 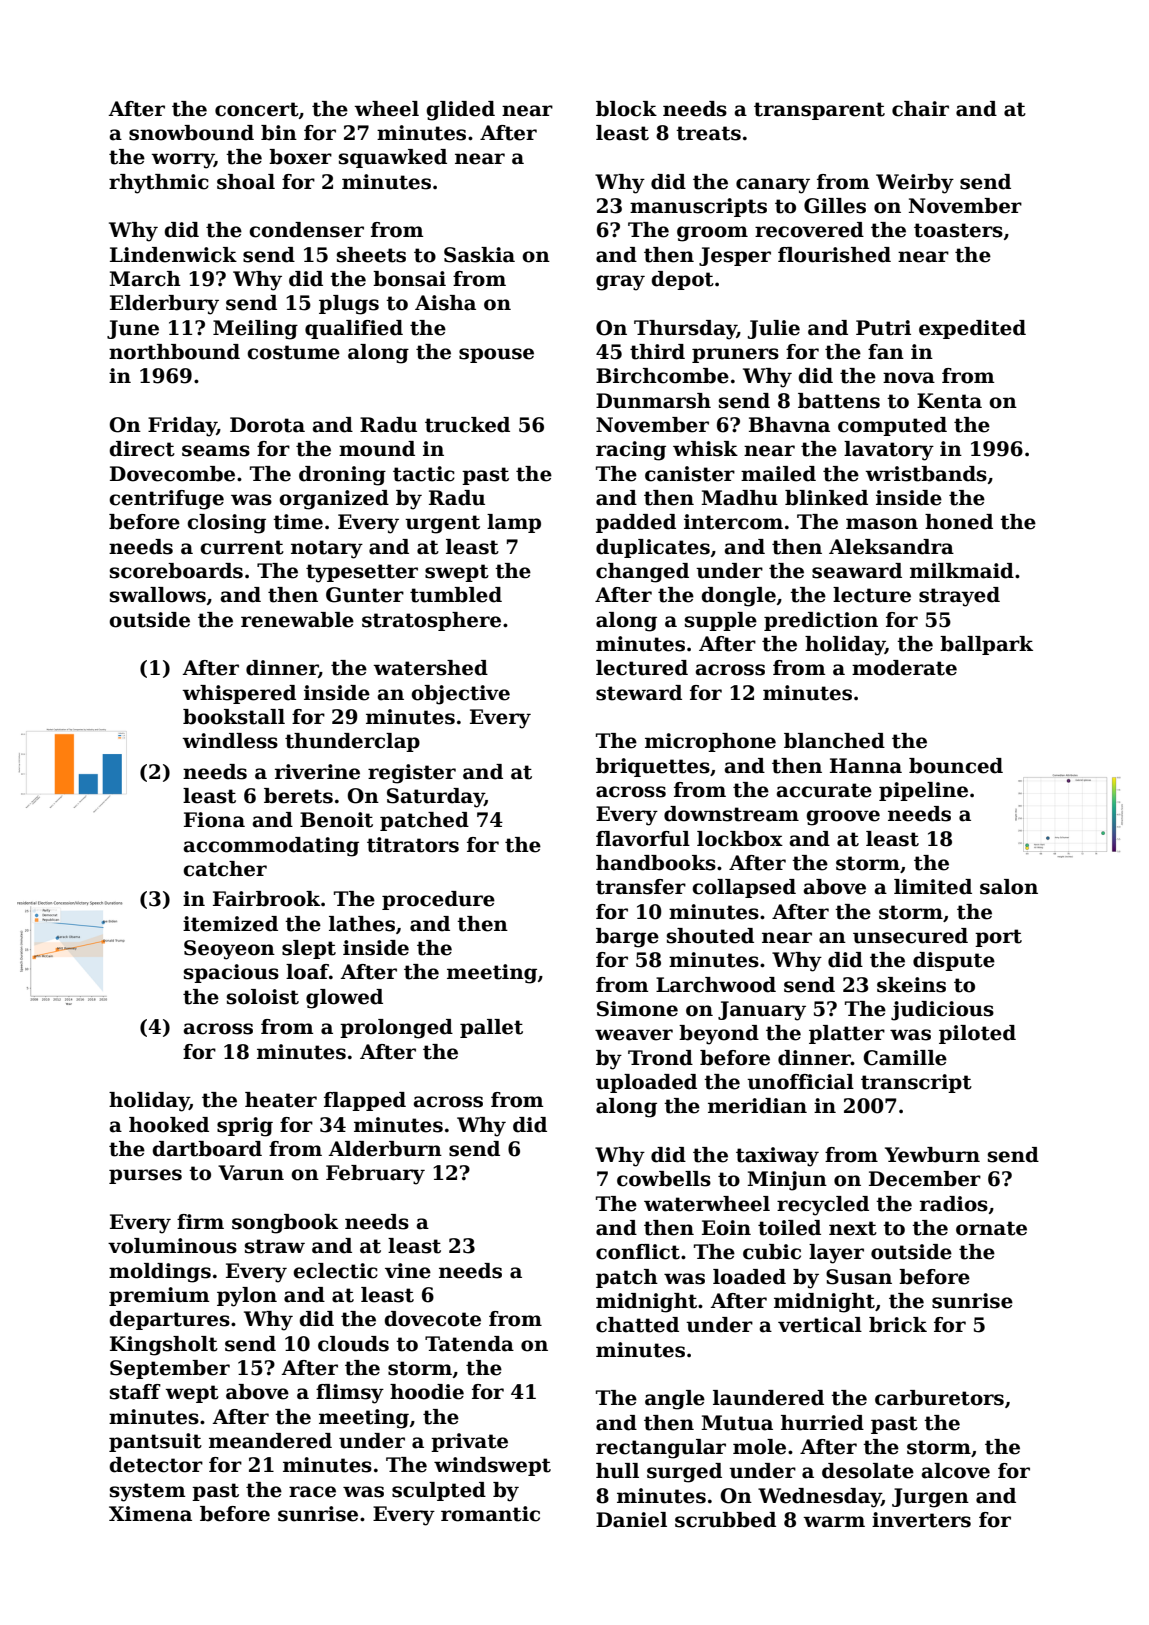 What do you see at coordinates (933, 887) in the image?
I see `limited` at bounding box center [933, 887].
